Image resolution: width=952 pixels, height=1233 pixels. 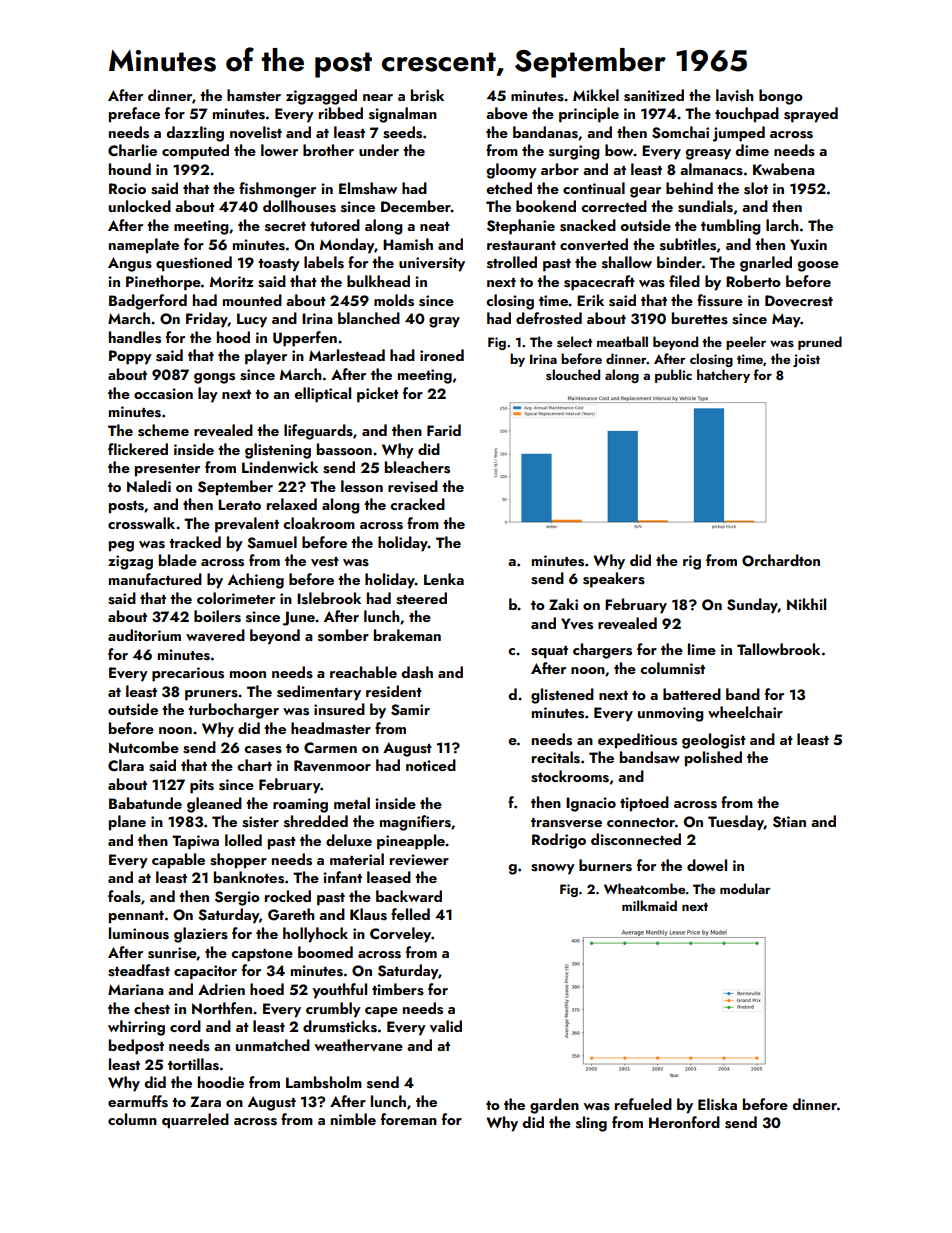 I want to click on ribbed, so click(x=341, y=113).
